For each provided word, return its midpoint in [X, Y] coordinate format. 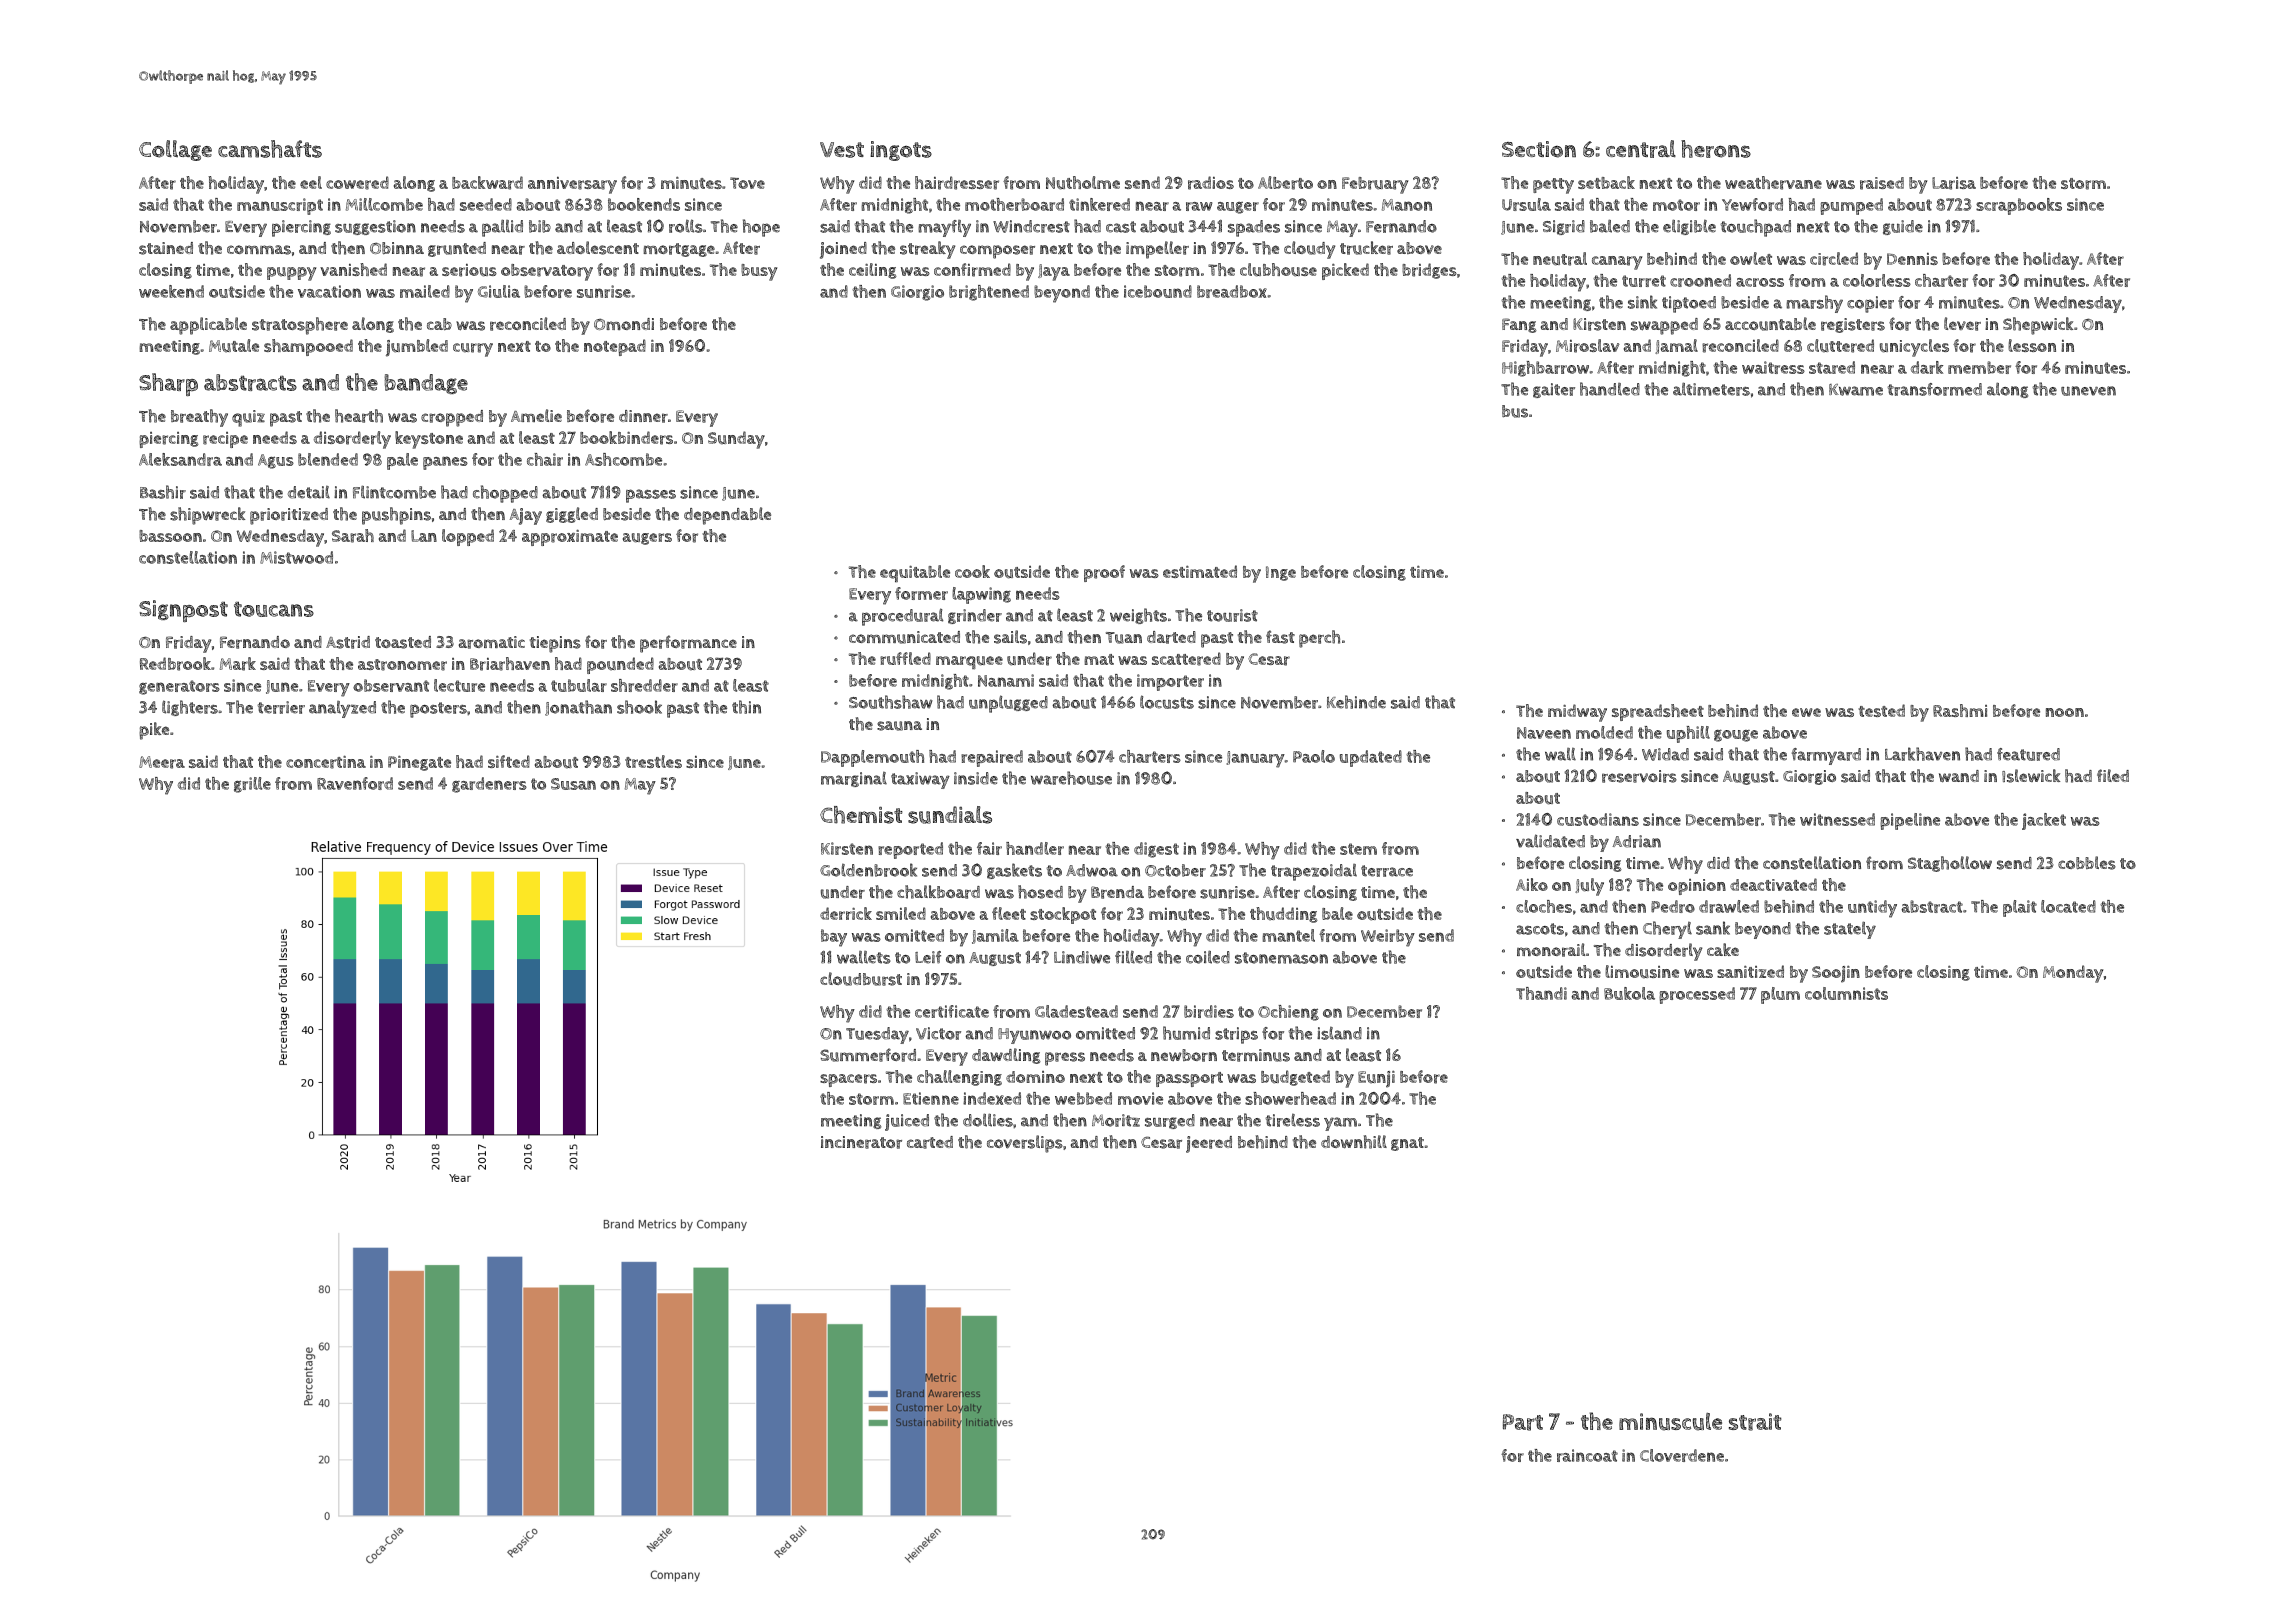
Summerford [868, 1055]
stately [1850, 930]
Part [1523, 1422]
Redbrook [175, 664]
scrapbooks [2019, 206]
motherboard [1014, 204]
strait [1755, 1422]
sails [1010, 637]
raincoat [1587, 1455]
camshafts [270, 149]
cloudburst [861, 979]
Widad [1665, 754]
